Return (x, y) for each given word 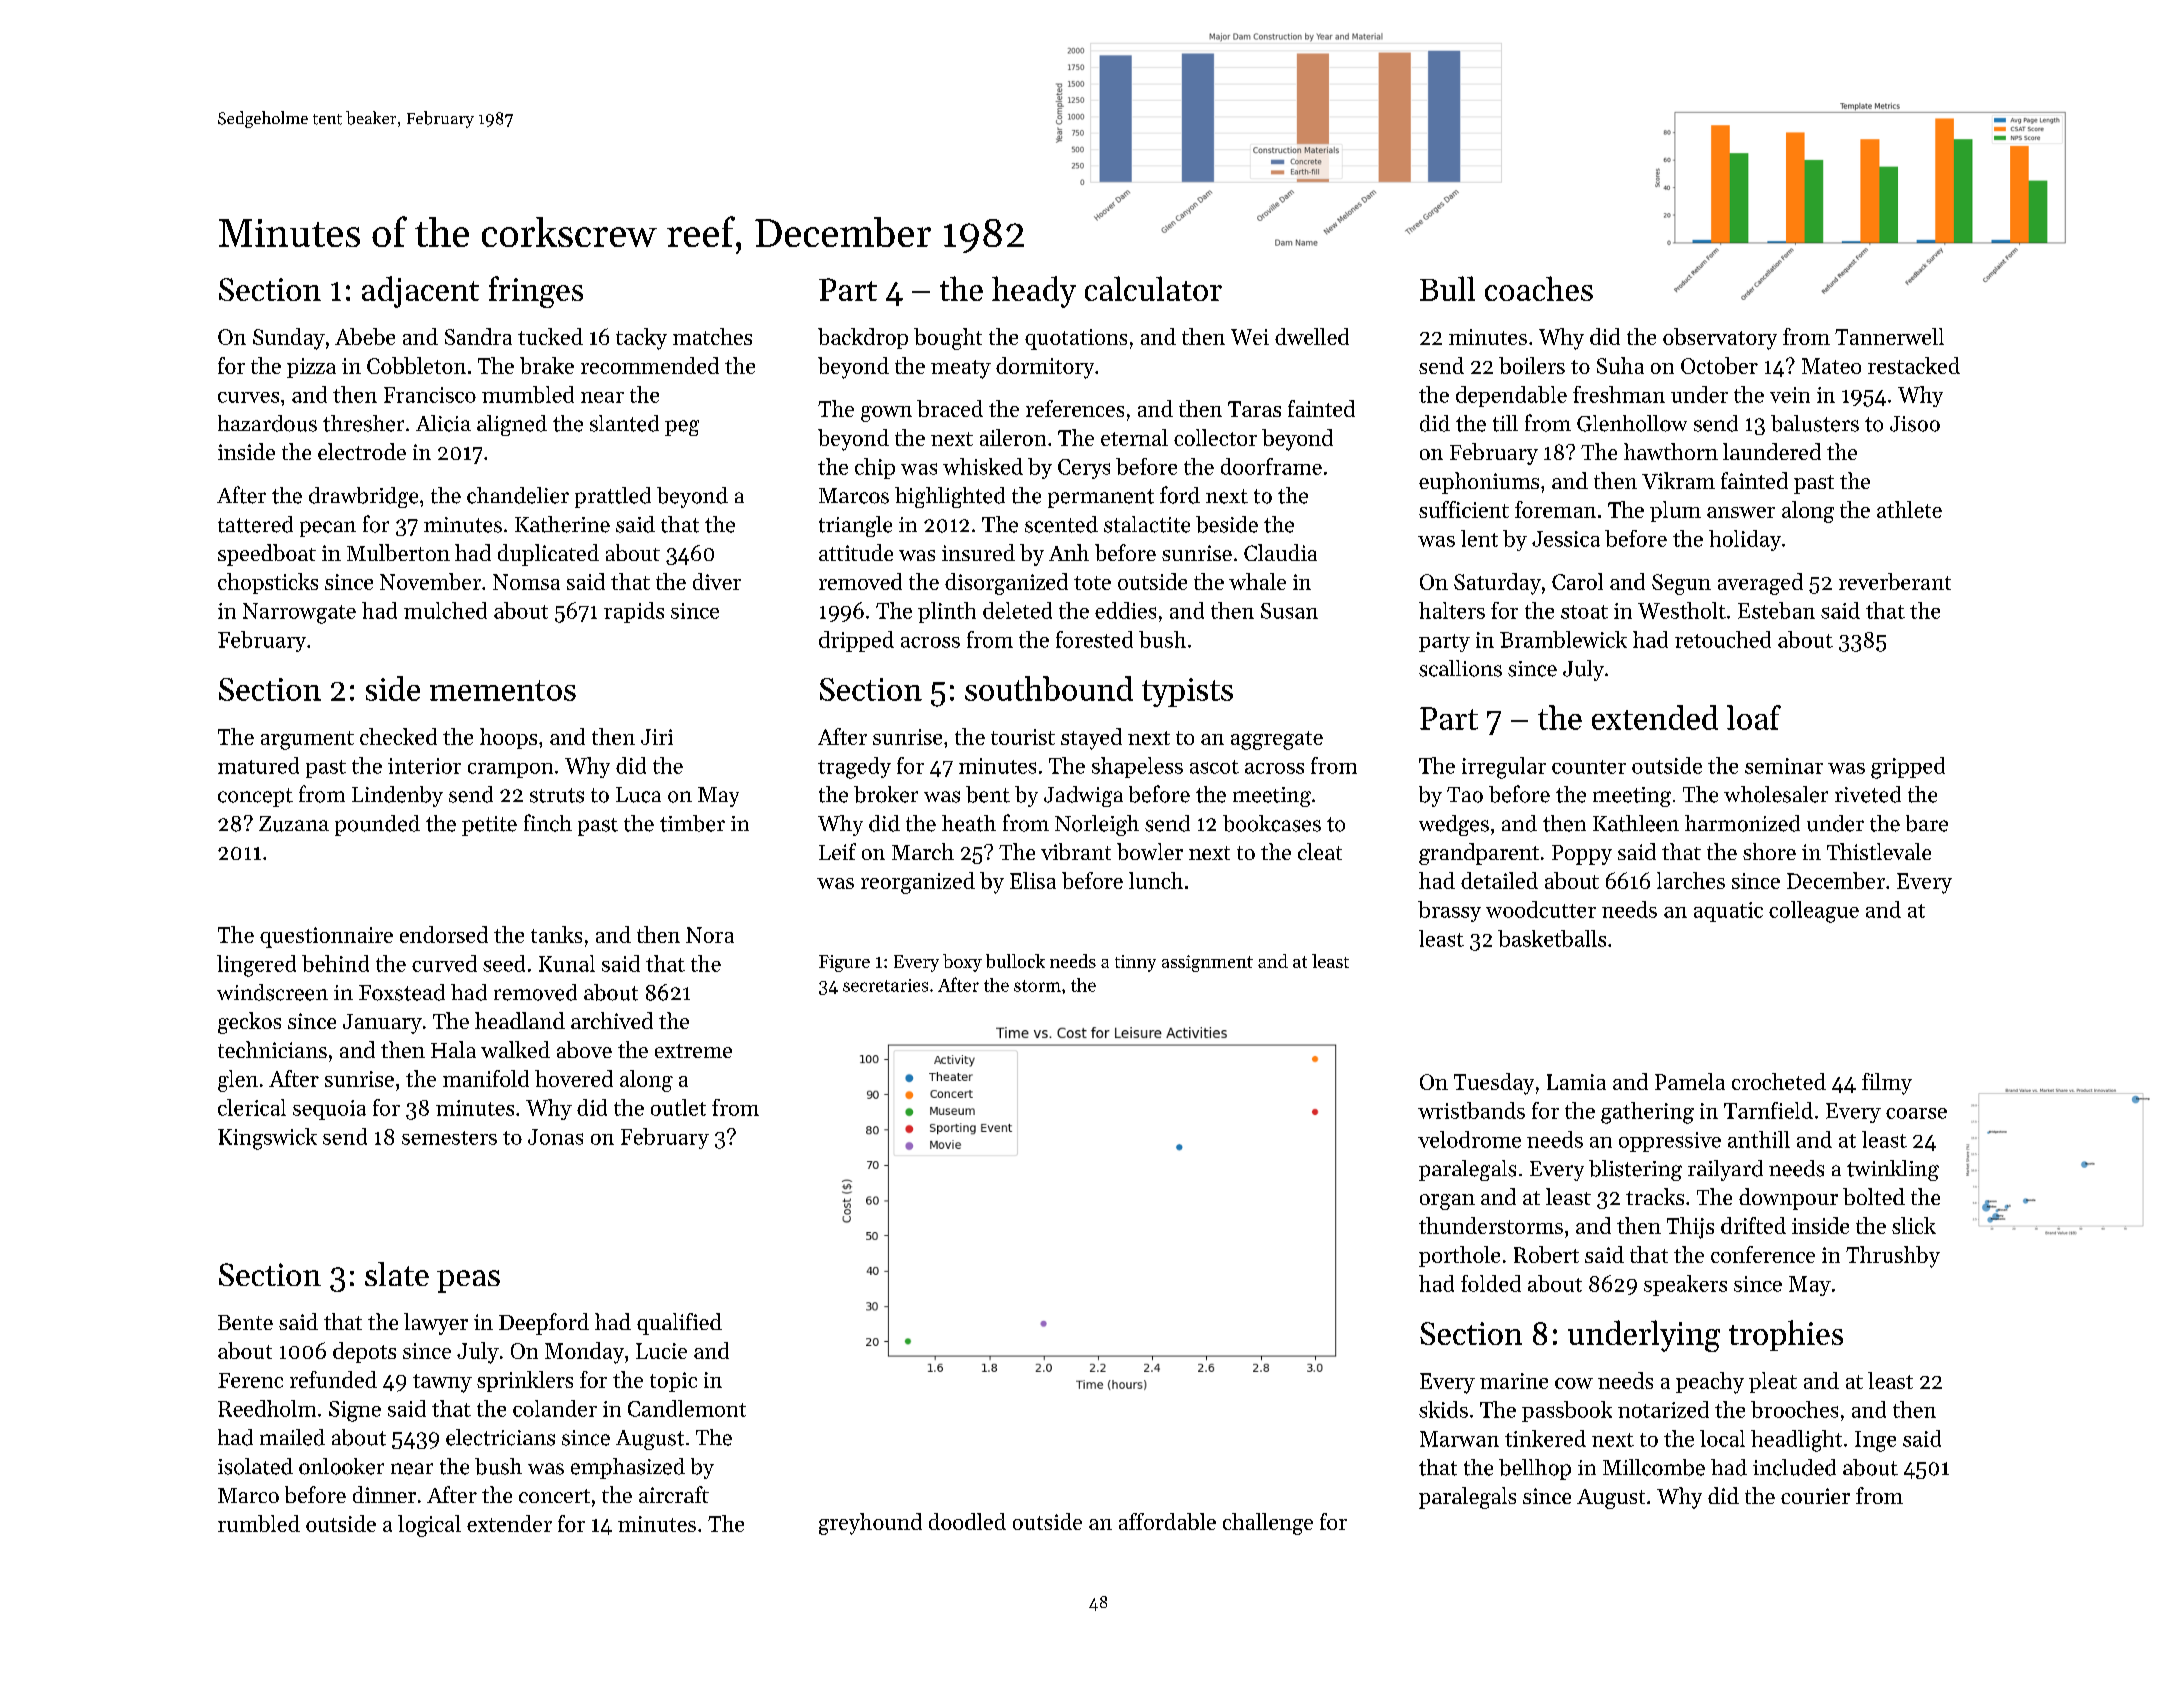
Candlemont (687, 1408)
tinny (1135, 963)
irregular (1504, 768)
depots (364, 1352)
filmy (1887, 1084)
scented (1061, 524)
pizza (311, 368)
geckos (249, 1023)
